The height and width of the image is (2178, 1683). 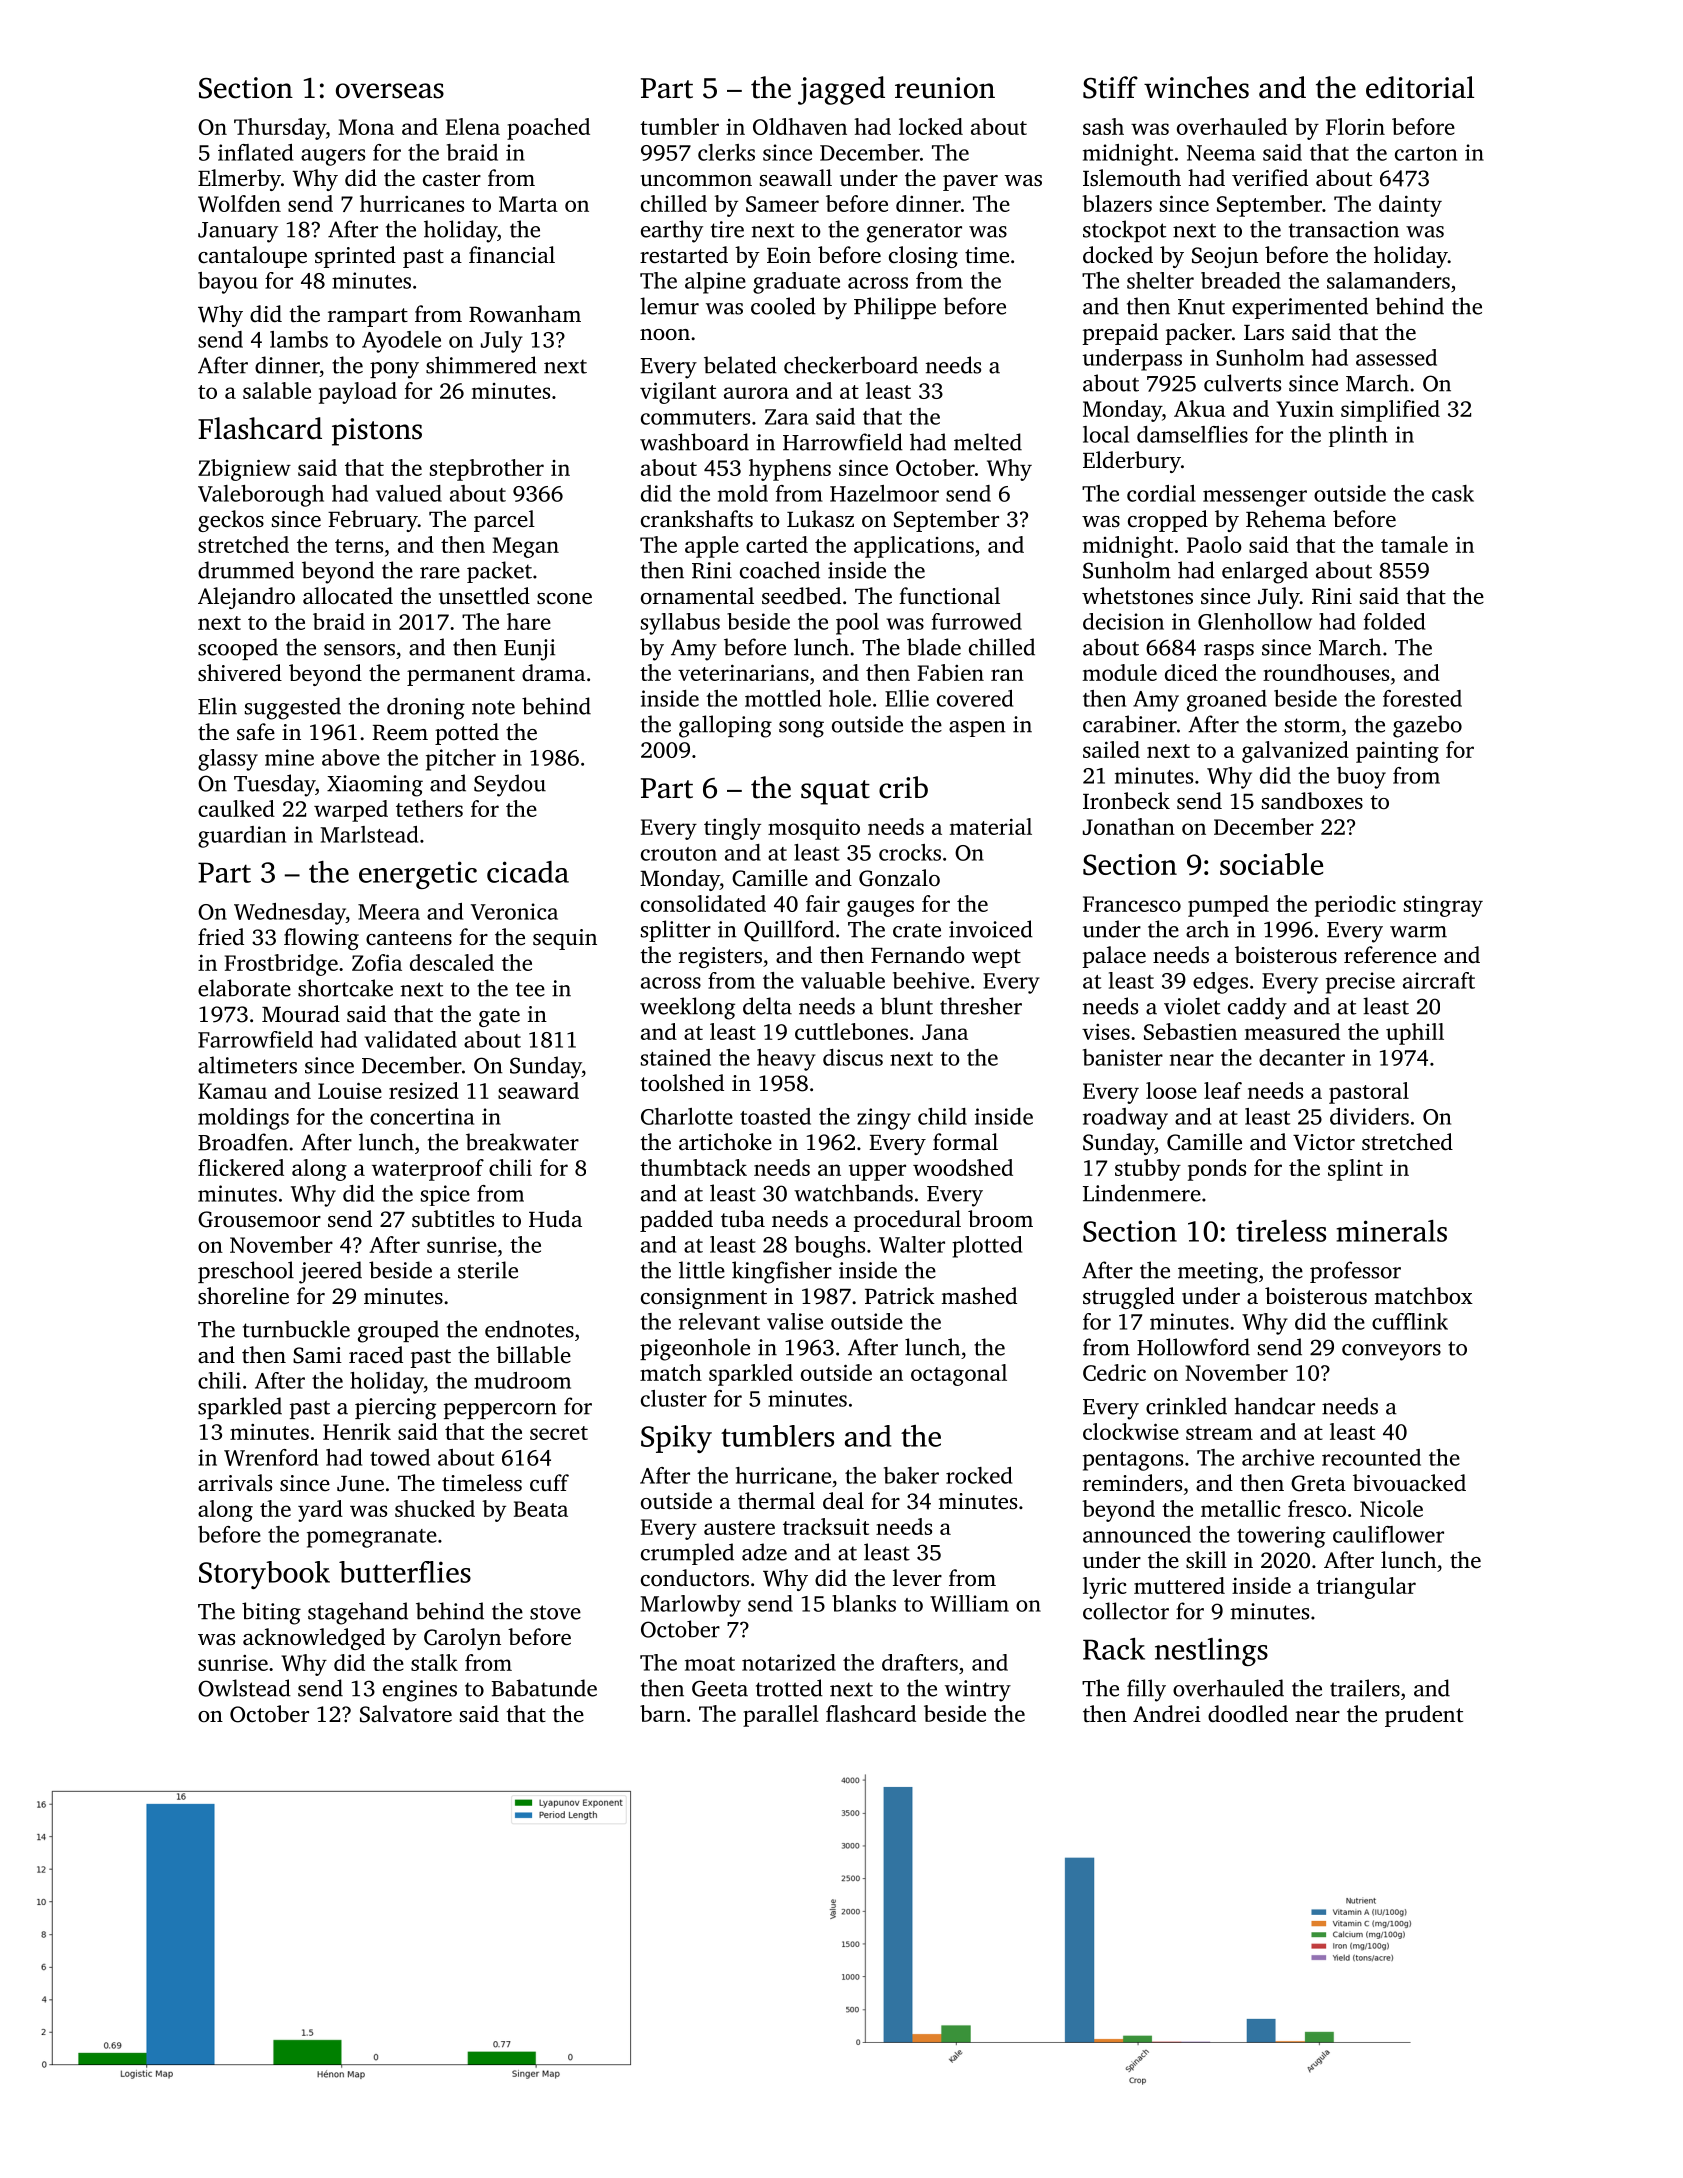 I want to click on validated, so click(x=410, y=1039).
